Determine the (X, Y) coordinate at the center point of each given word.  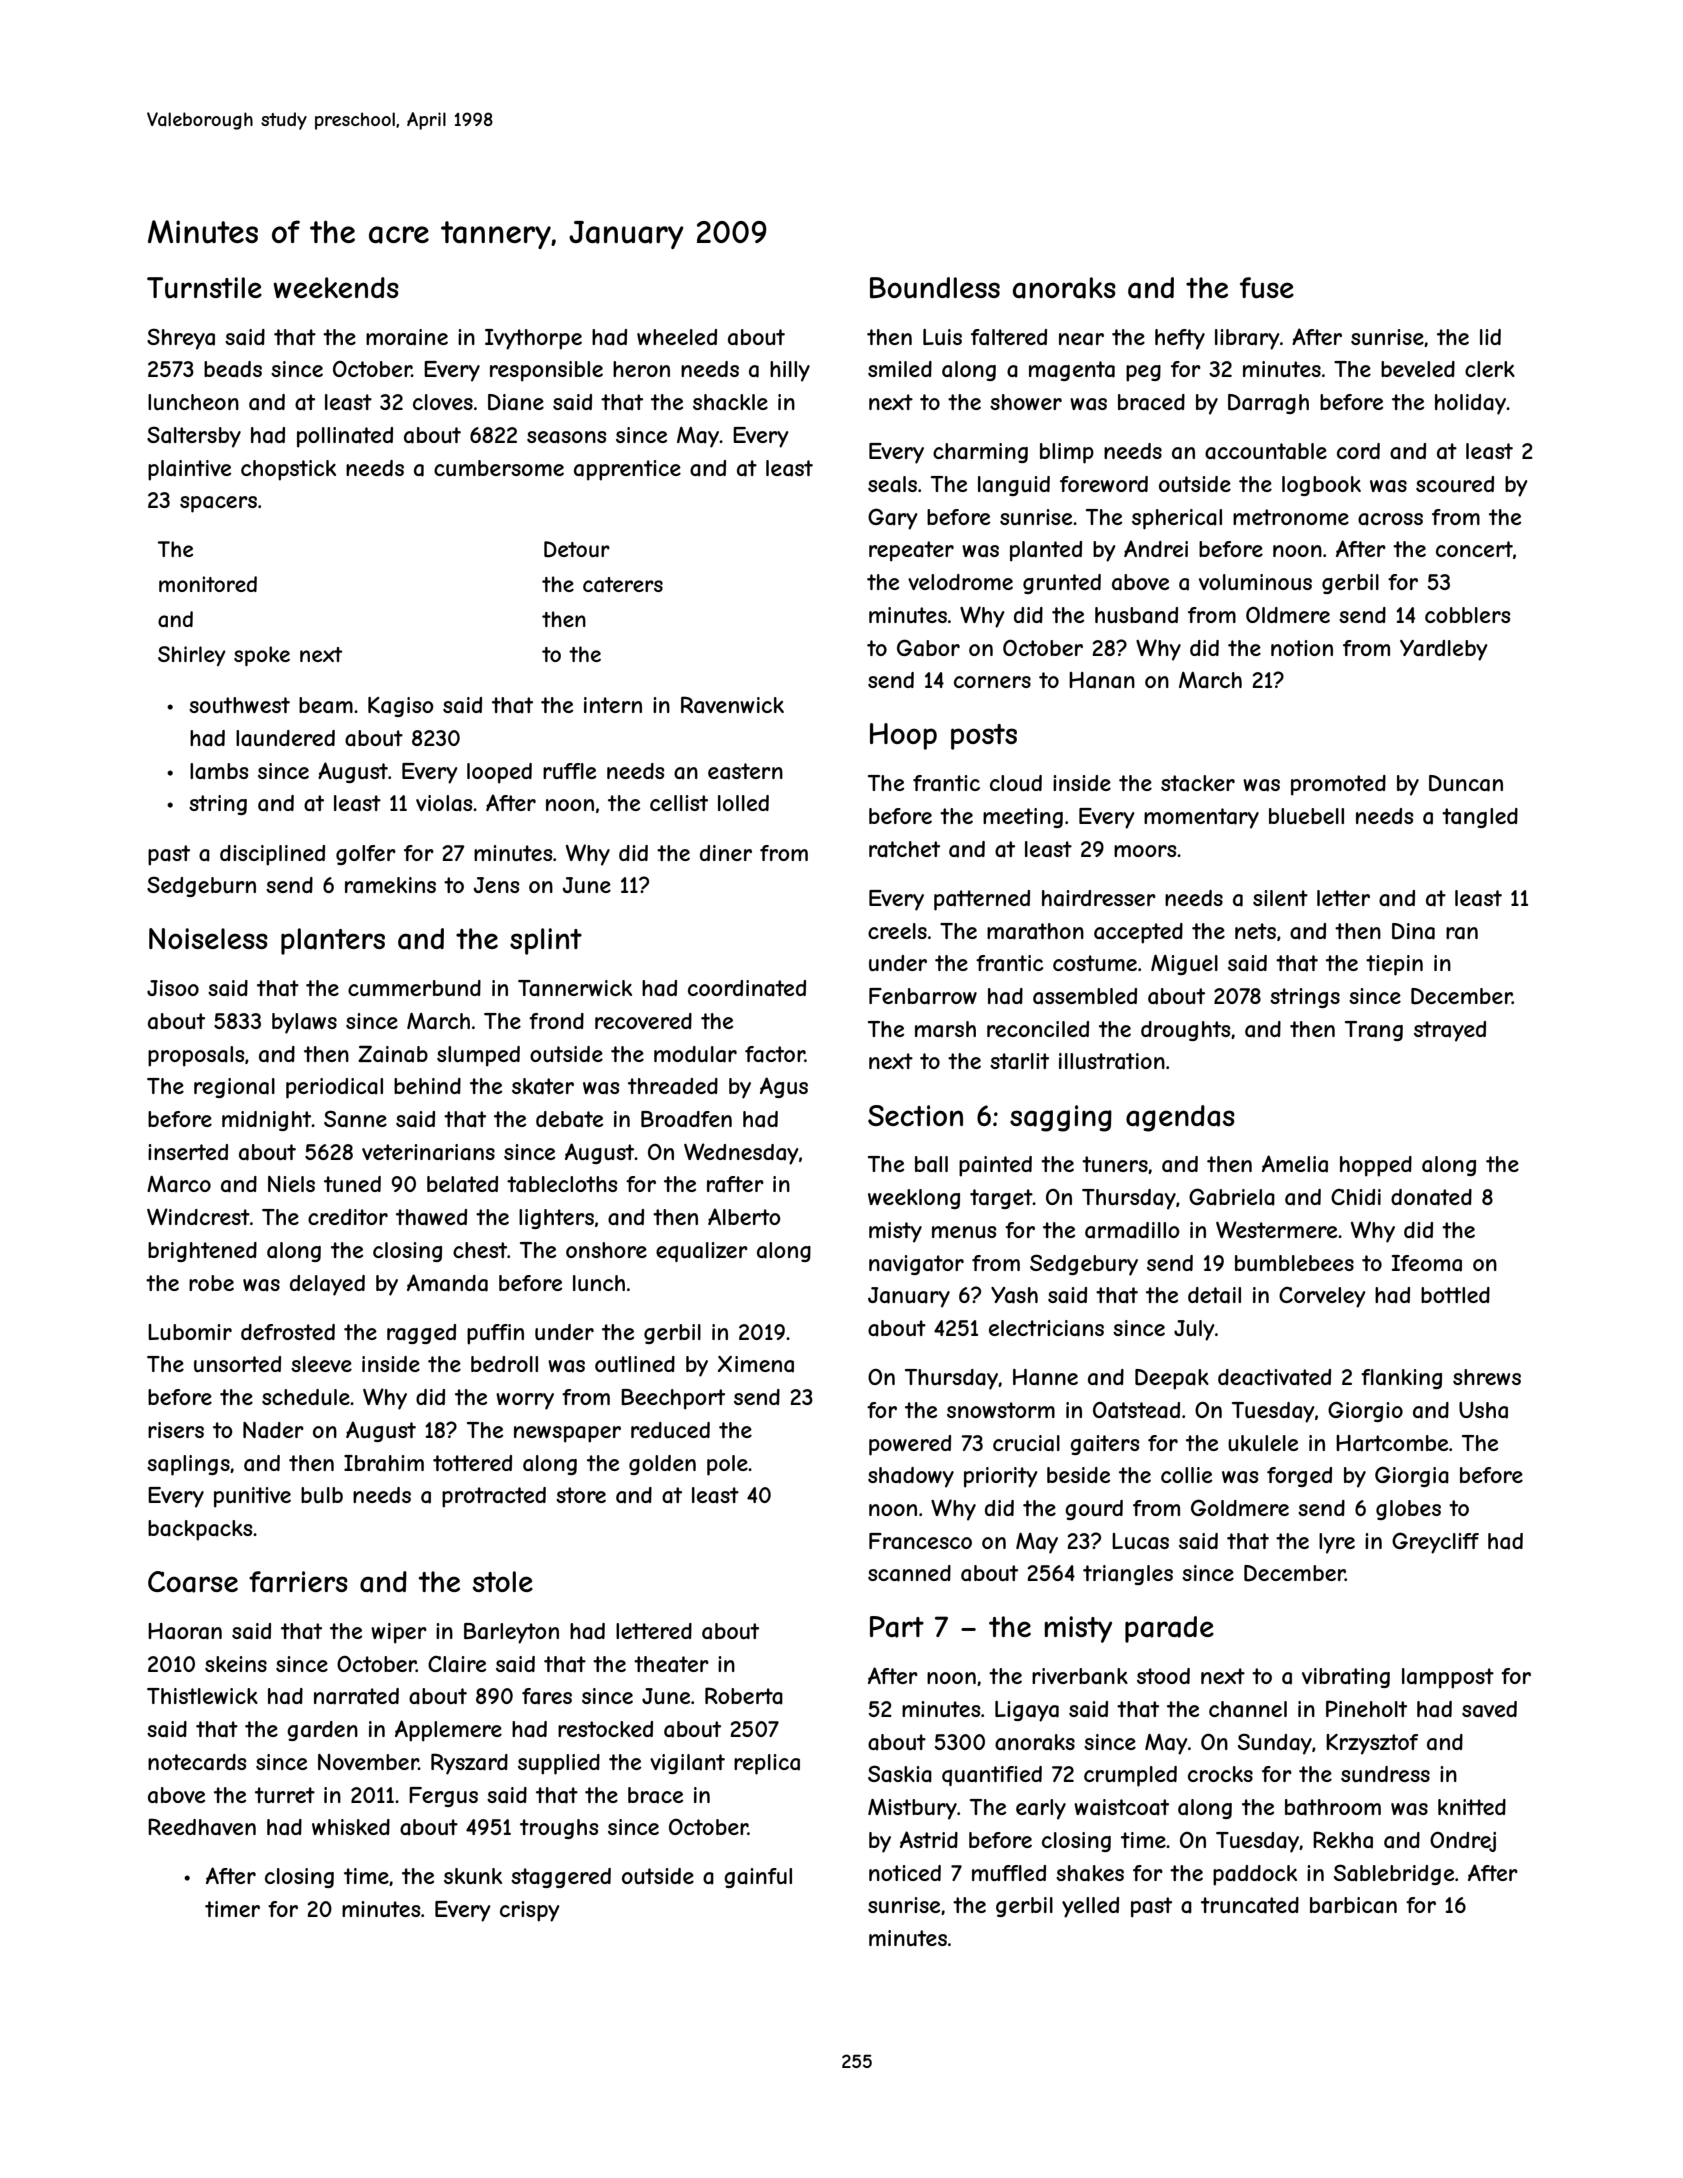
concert (1474, 549)
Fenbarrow (923, 996)
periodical (334, 1088)
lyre (1337, 1543)
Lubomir (190, 1332)
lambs (219, 771)
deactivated (1274, 1377)
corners (992, 682)
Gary (893, 519)
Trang (1374, 1031)
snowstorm (1001, 1410)
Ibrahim (384, 1463)
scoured (1455, 484)
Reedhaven (202, 1827)
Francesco (920, 1541)
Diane (516, 402)
